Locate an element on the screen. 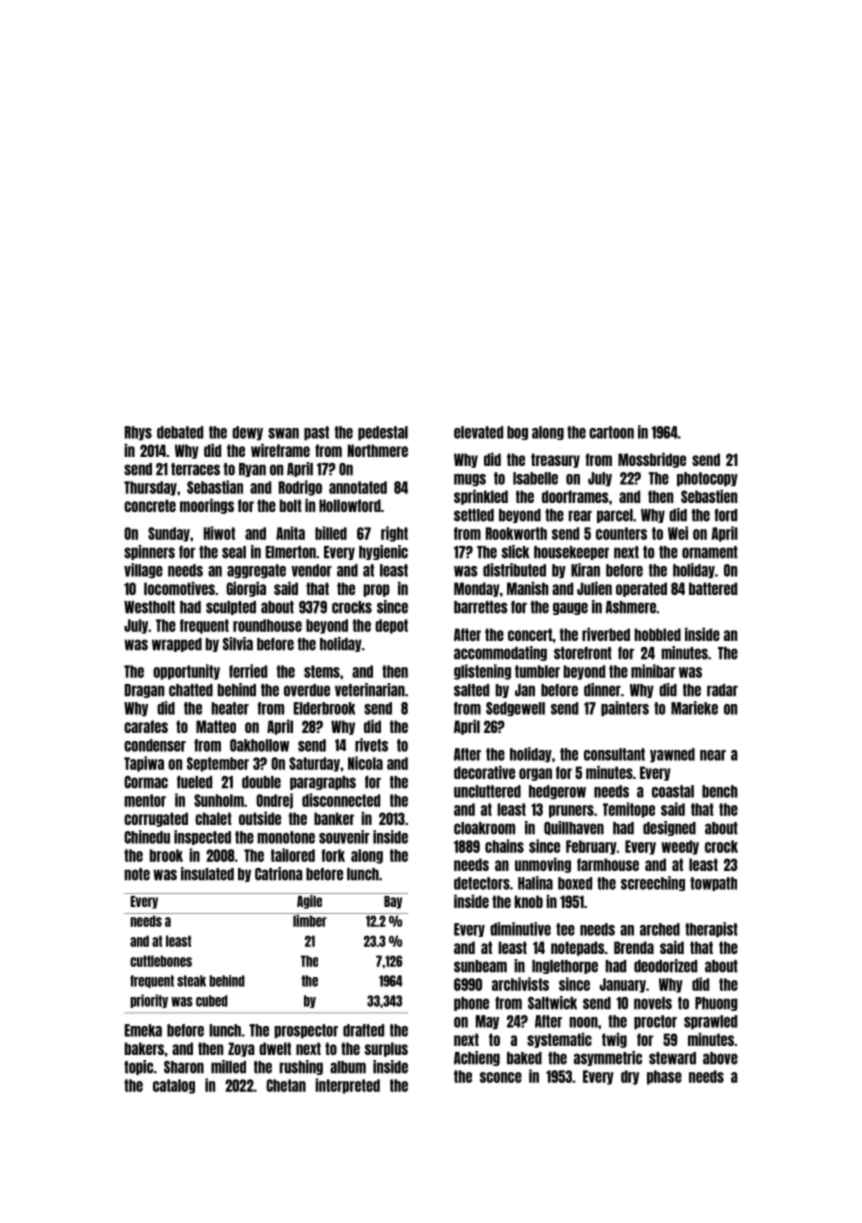 Image resolution: width=862 pixels, height=1223 pixels. vendor is located at coordinates (311, 570).
